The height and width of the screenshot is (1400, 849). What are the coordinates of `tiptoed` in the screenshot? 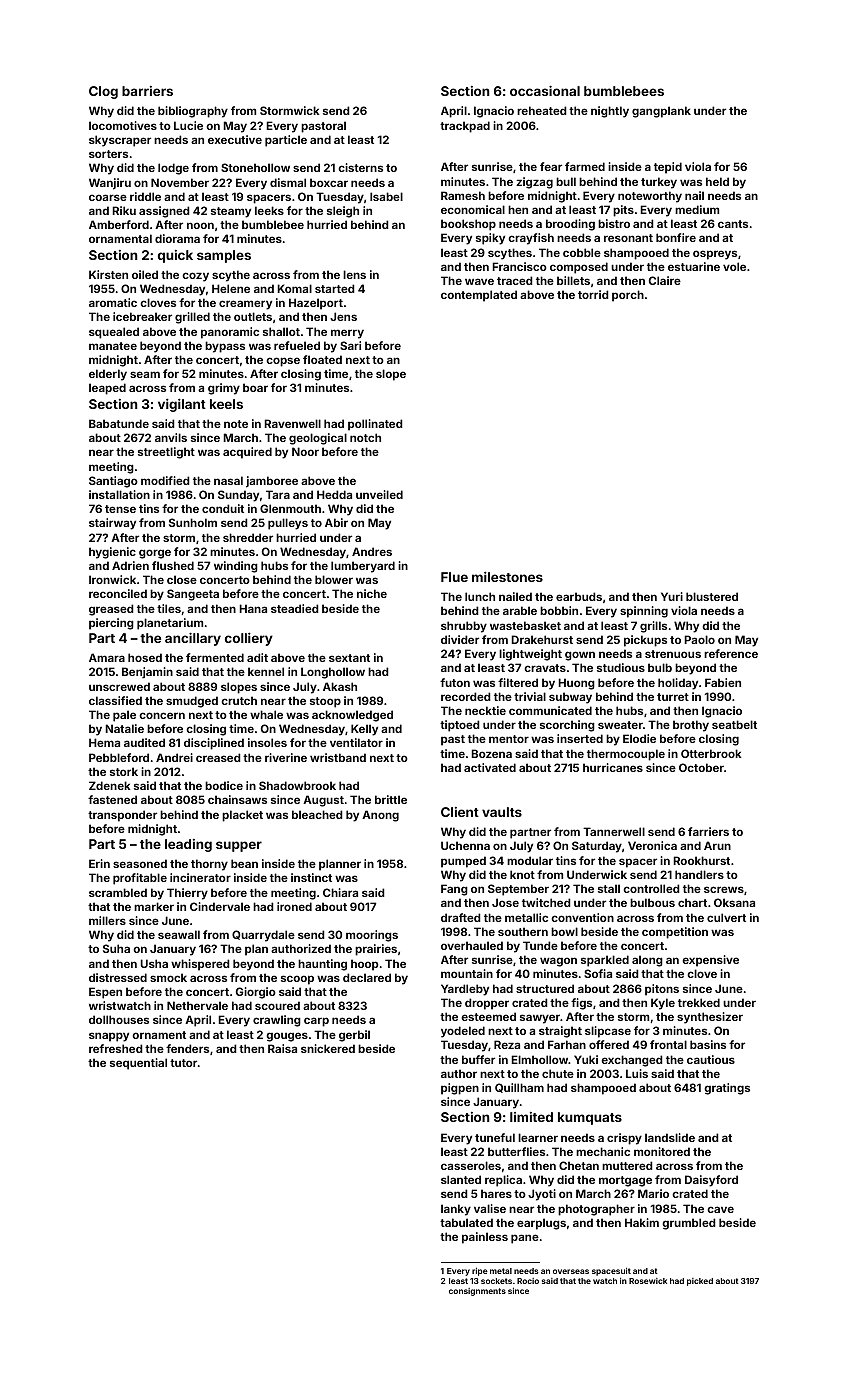 It's located at (460, 726).
